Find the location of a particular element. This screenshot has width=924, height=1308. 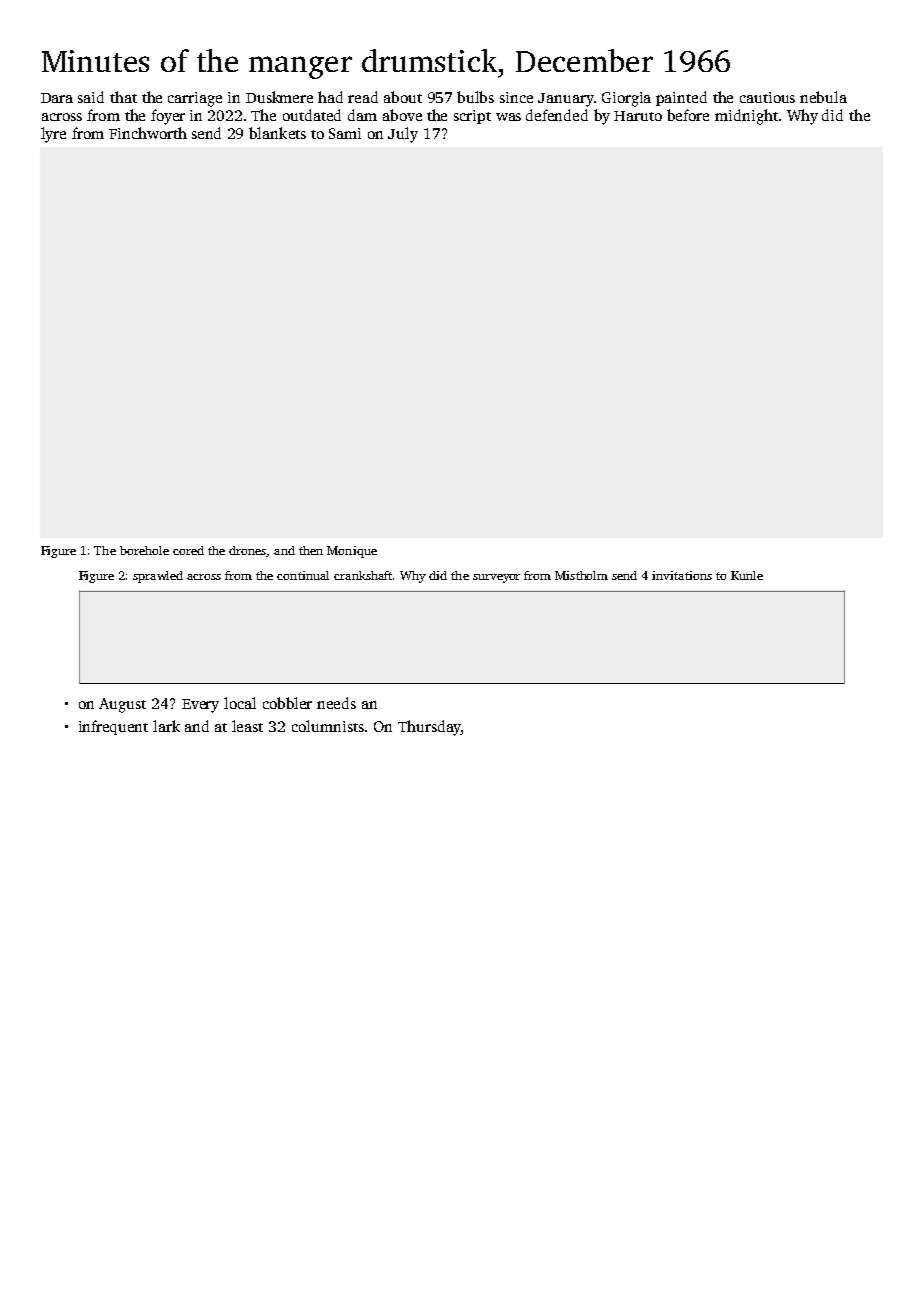

borehole is located at coordinates (144, 550).
